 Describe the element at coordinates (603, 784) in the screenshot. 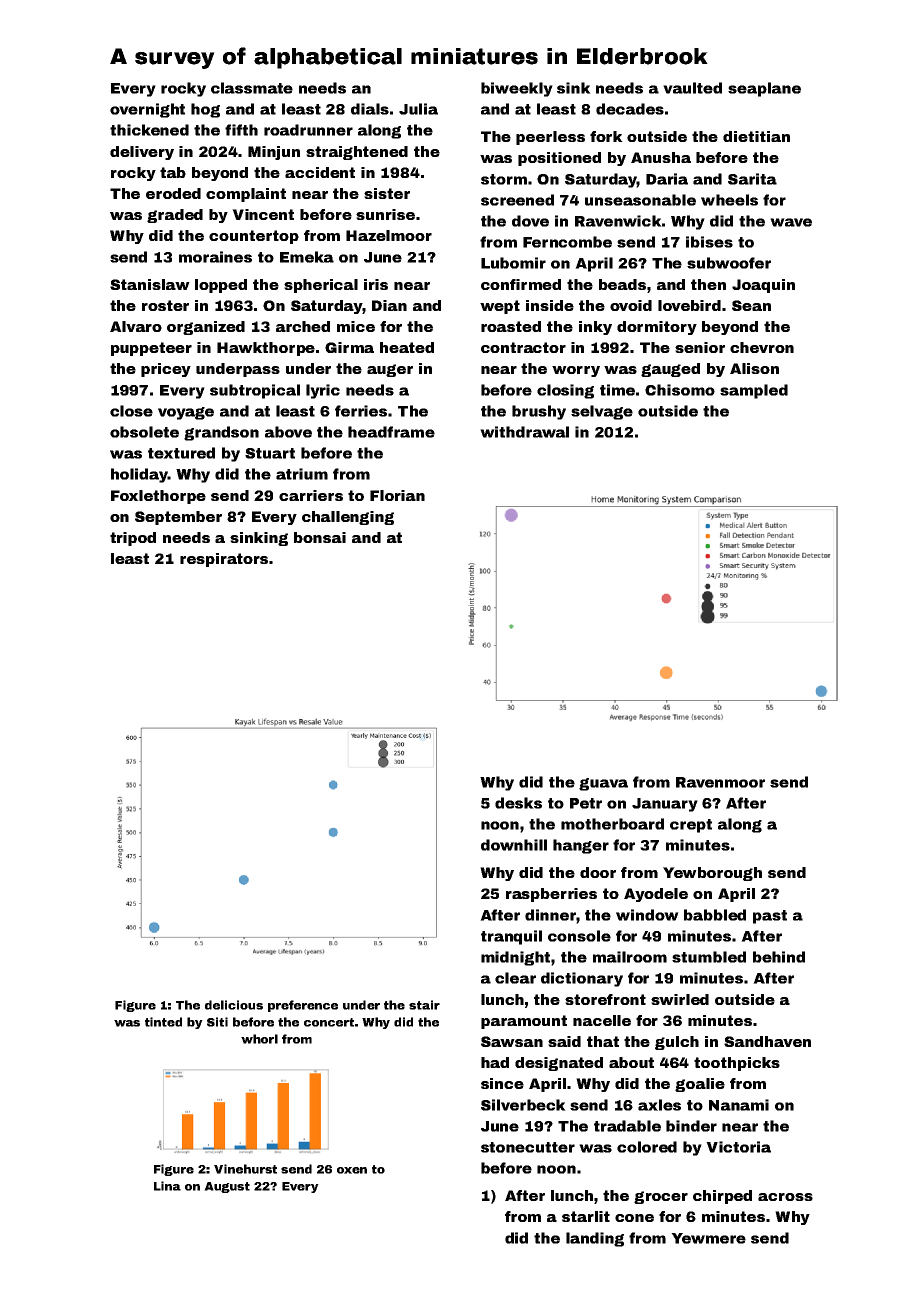

I see `guava` at that location.
